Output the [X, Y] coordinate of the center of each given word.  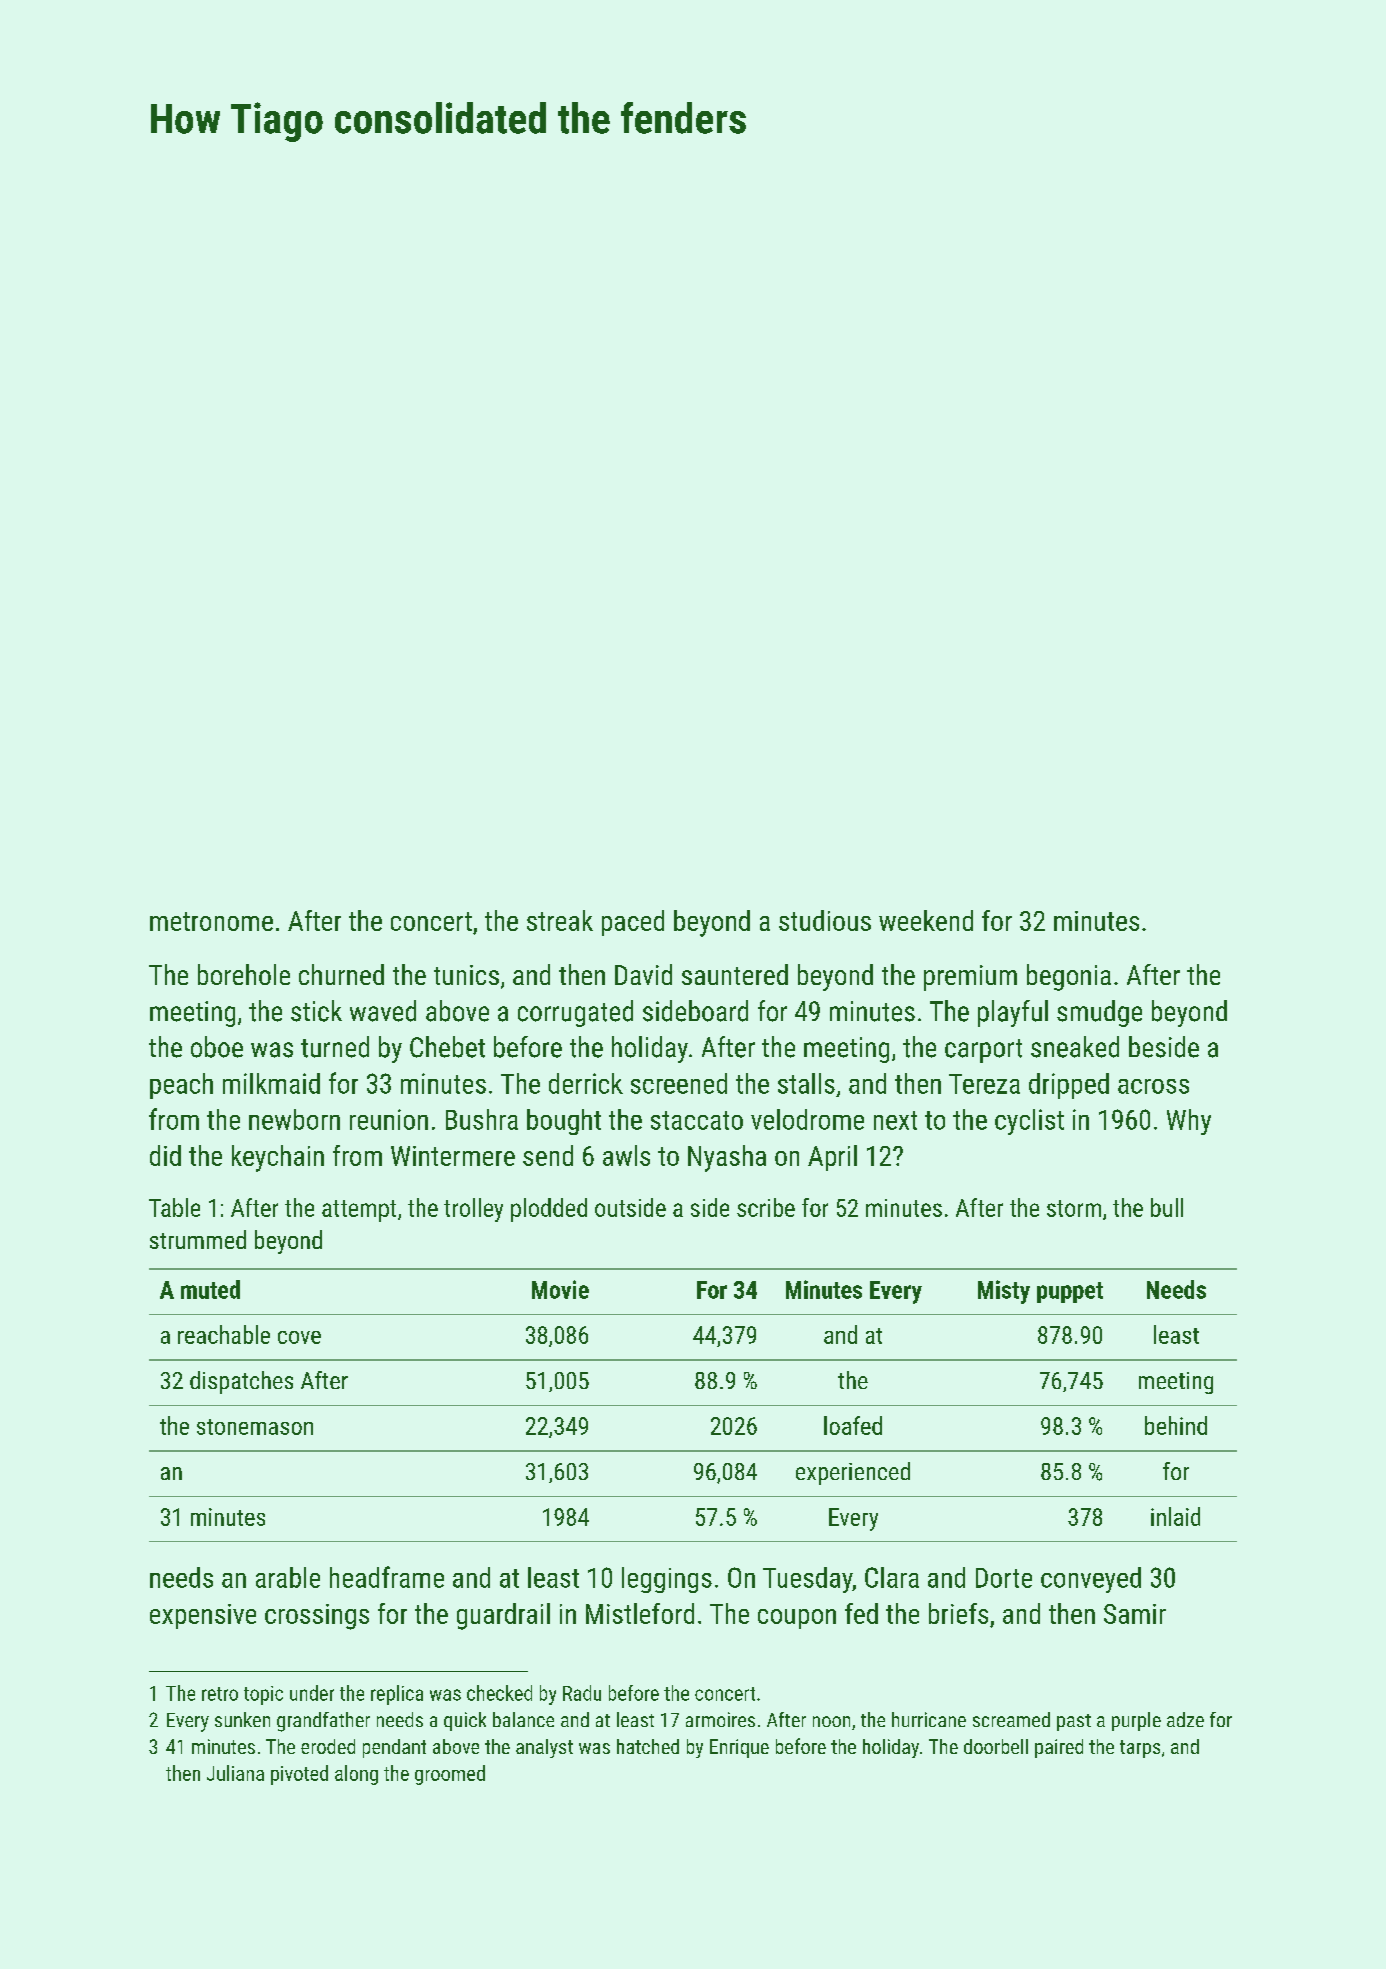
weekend [926, 920]
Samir [1135, 1614]
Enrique [739, 1748]
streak [560, 920]
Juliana [235, 1773]
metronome [211, 921]
